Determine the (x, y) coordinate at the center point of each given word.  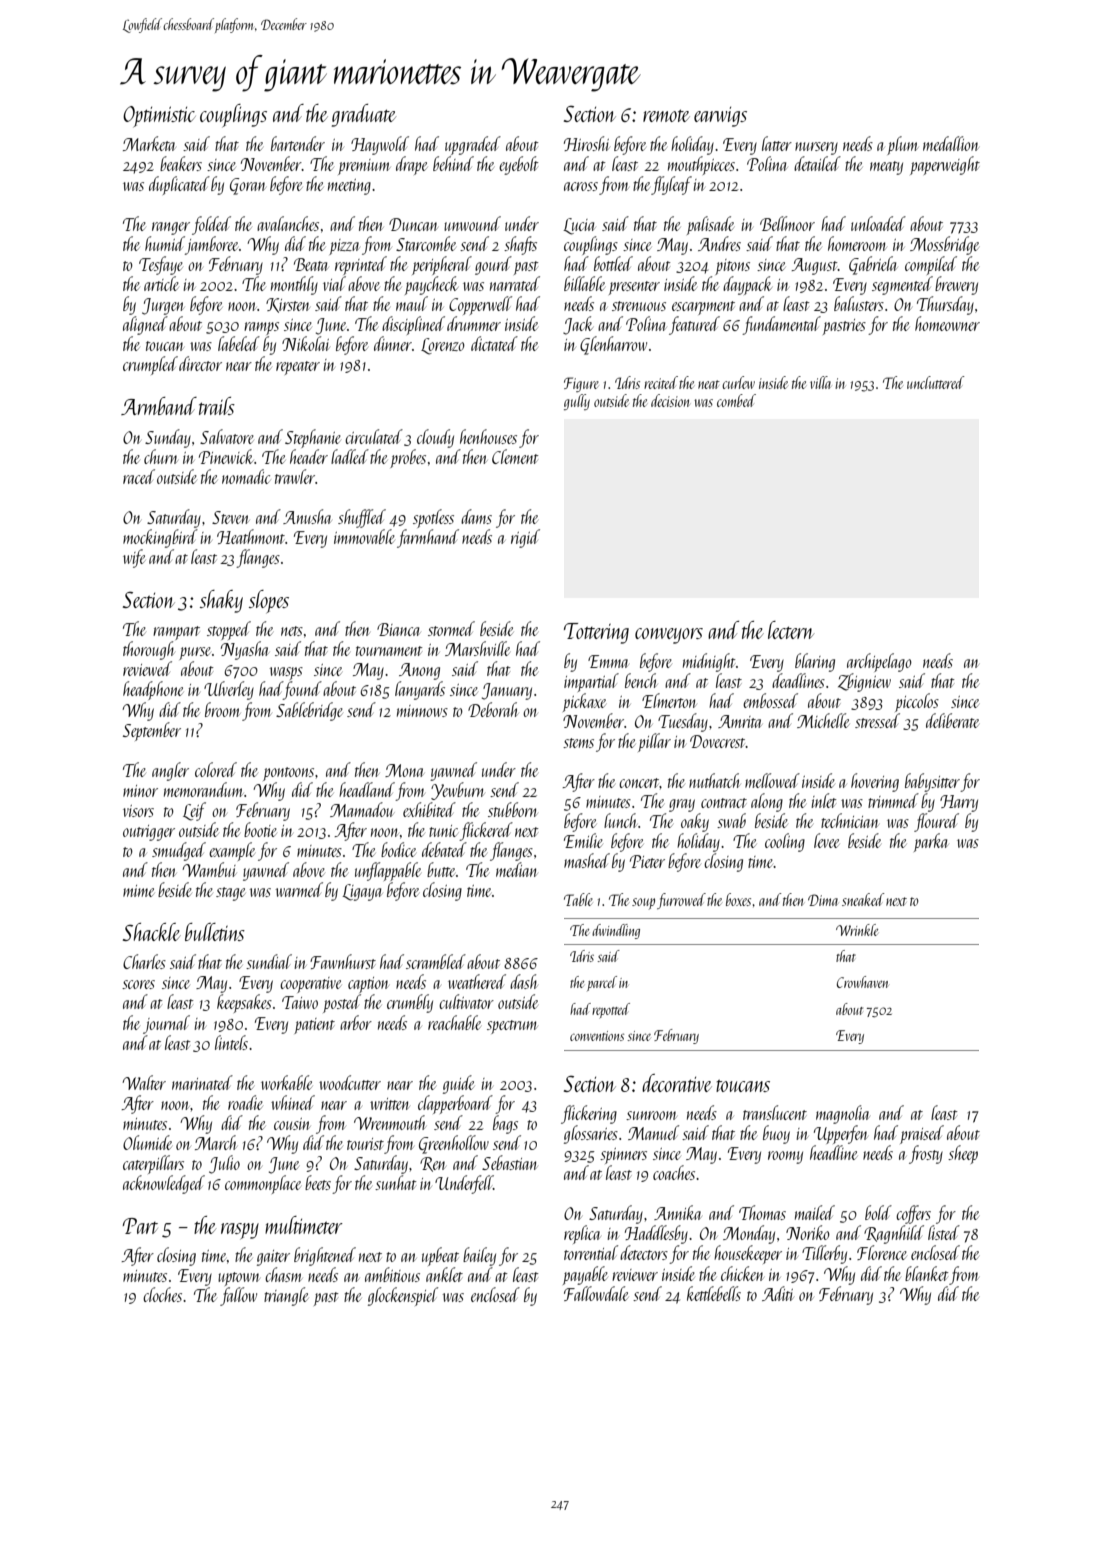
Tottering (596, 633)
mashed (587, 860)
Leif (194, 811)
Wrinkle (857, 930)
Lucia (579, 226)
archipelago (879, 662)
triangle (286, 1296)
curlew (738, 382)
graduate (364, 115)
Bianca (399, 629)
